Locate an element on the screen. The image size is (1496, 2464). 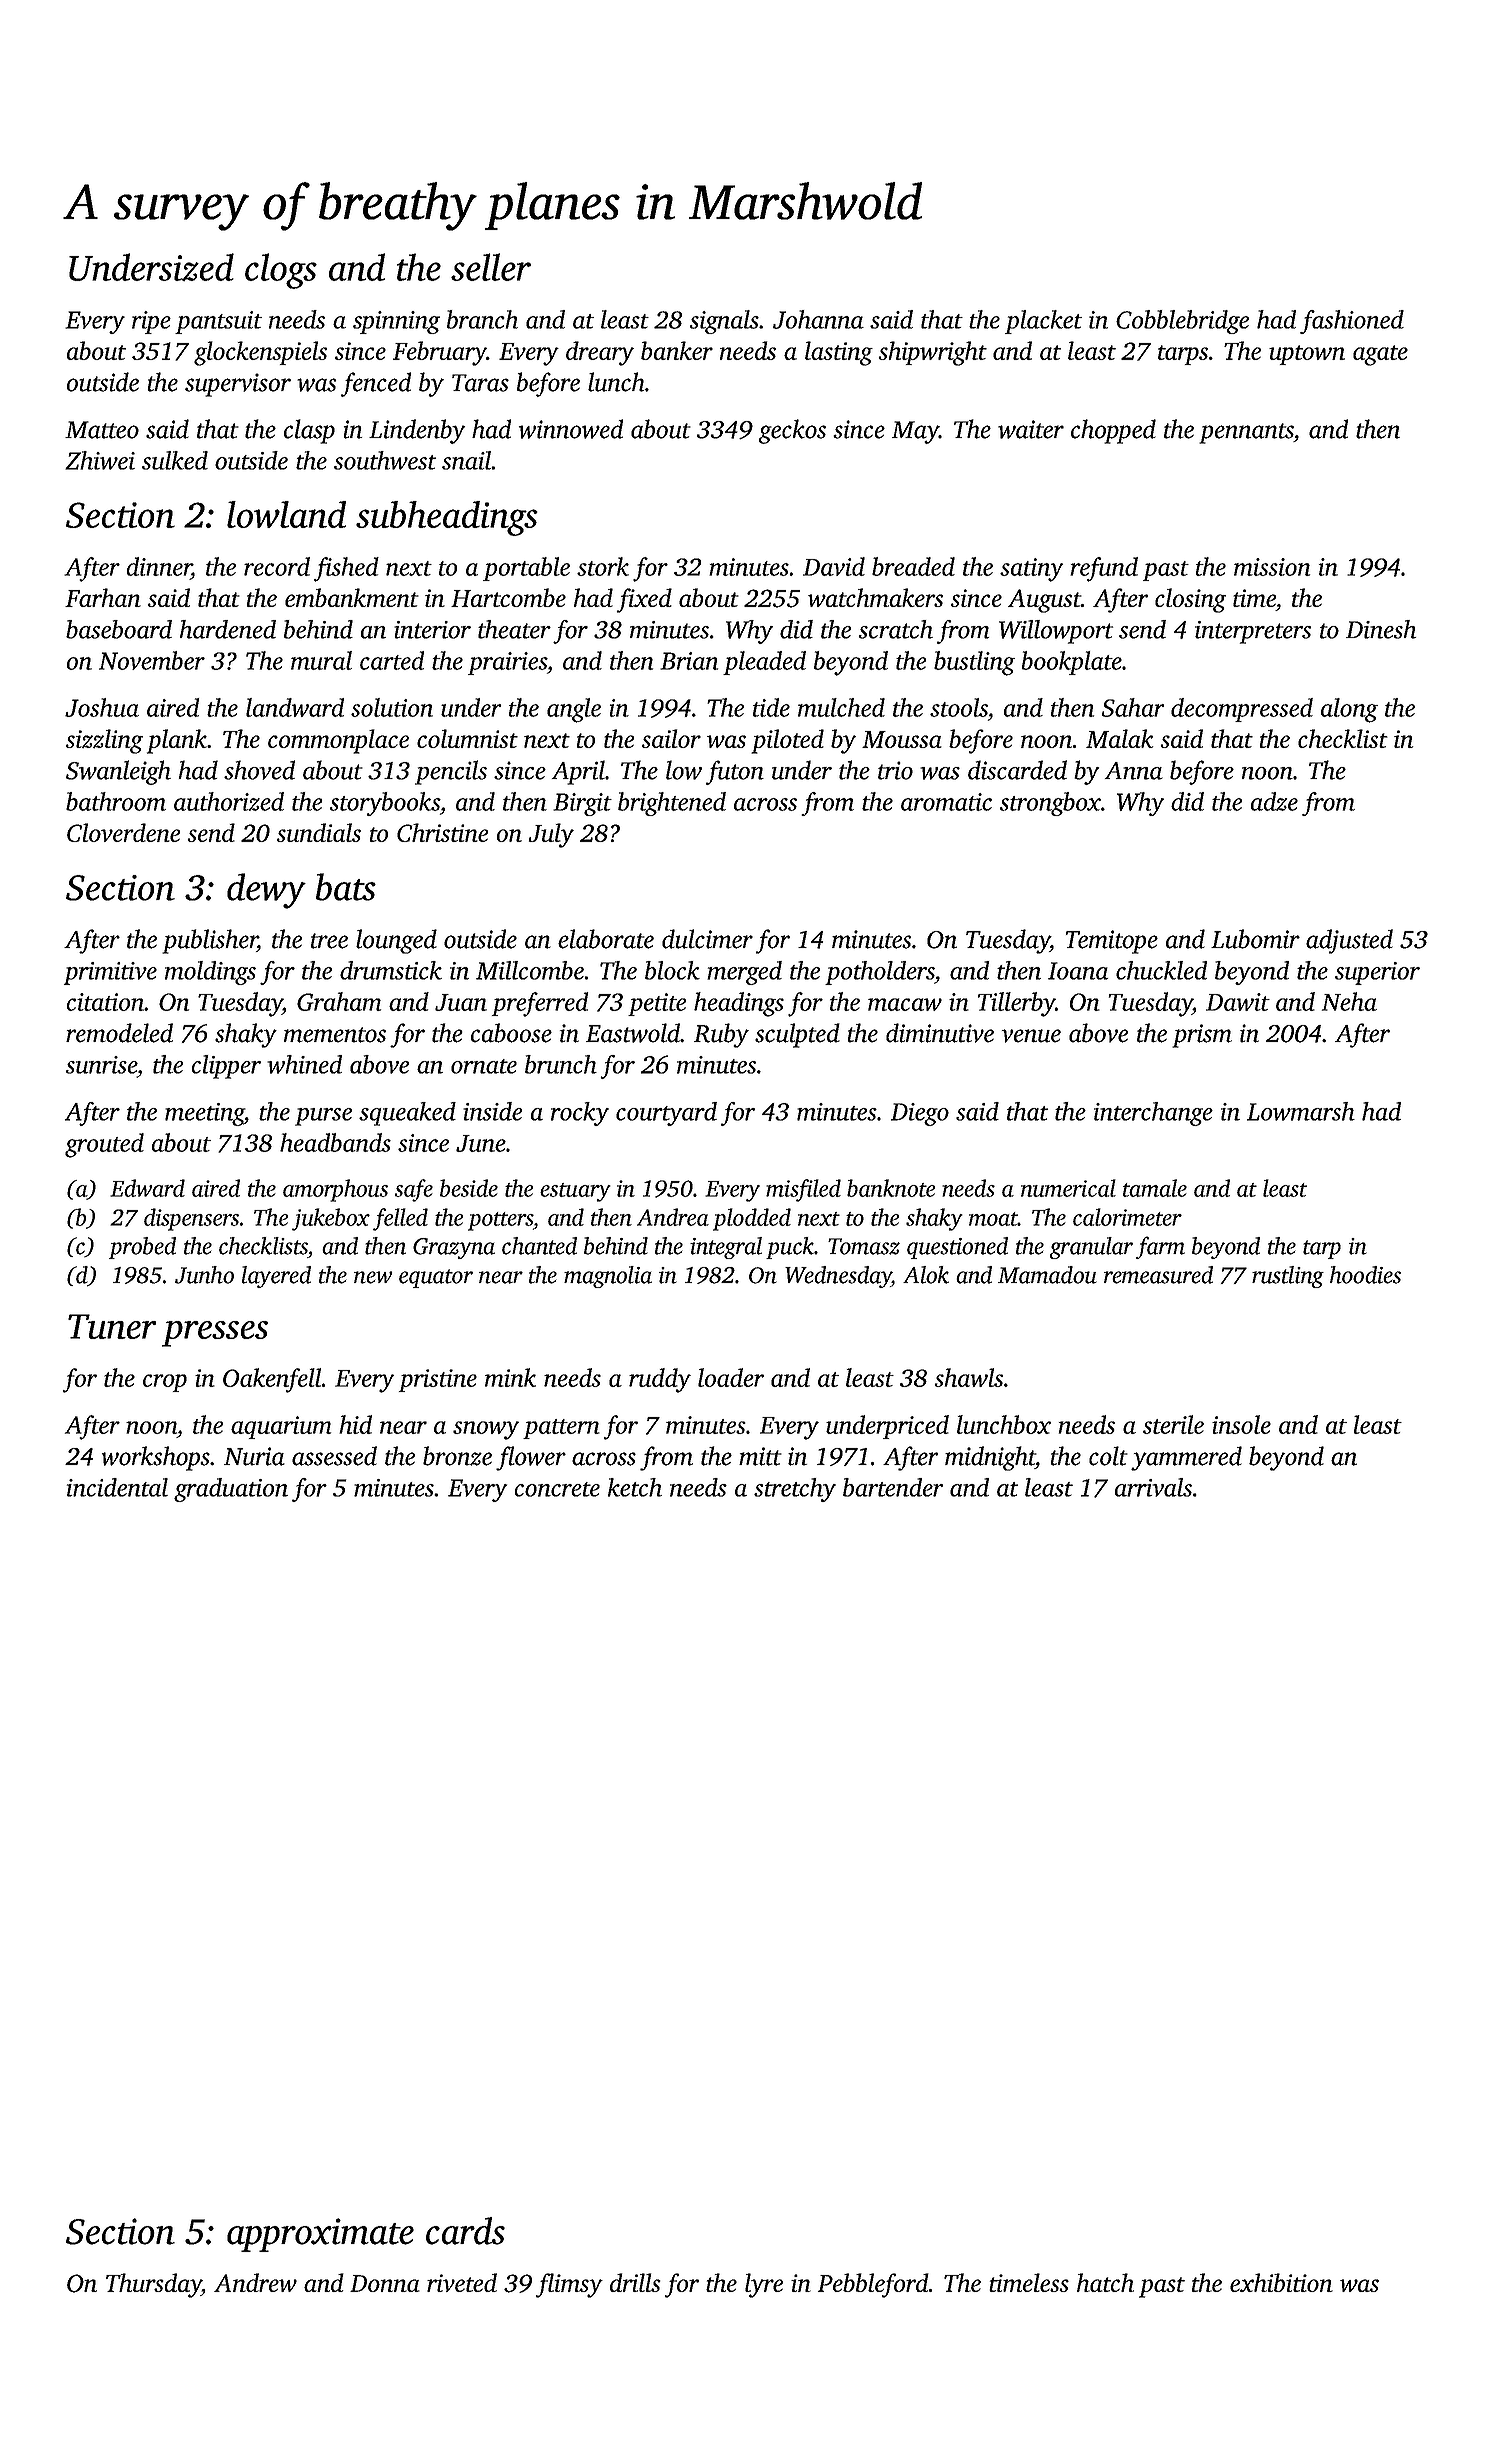
elaborate is located at coordinates (606, 939).
